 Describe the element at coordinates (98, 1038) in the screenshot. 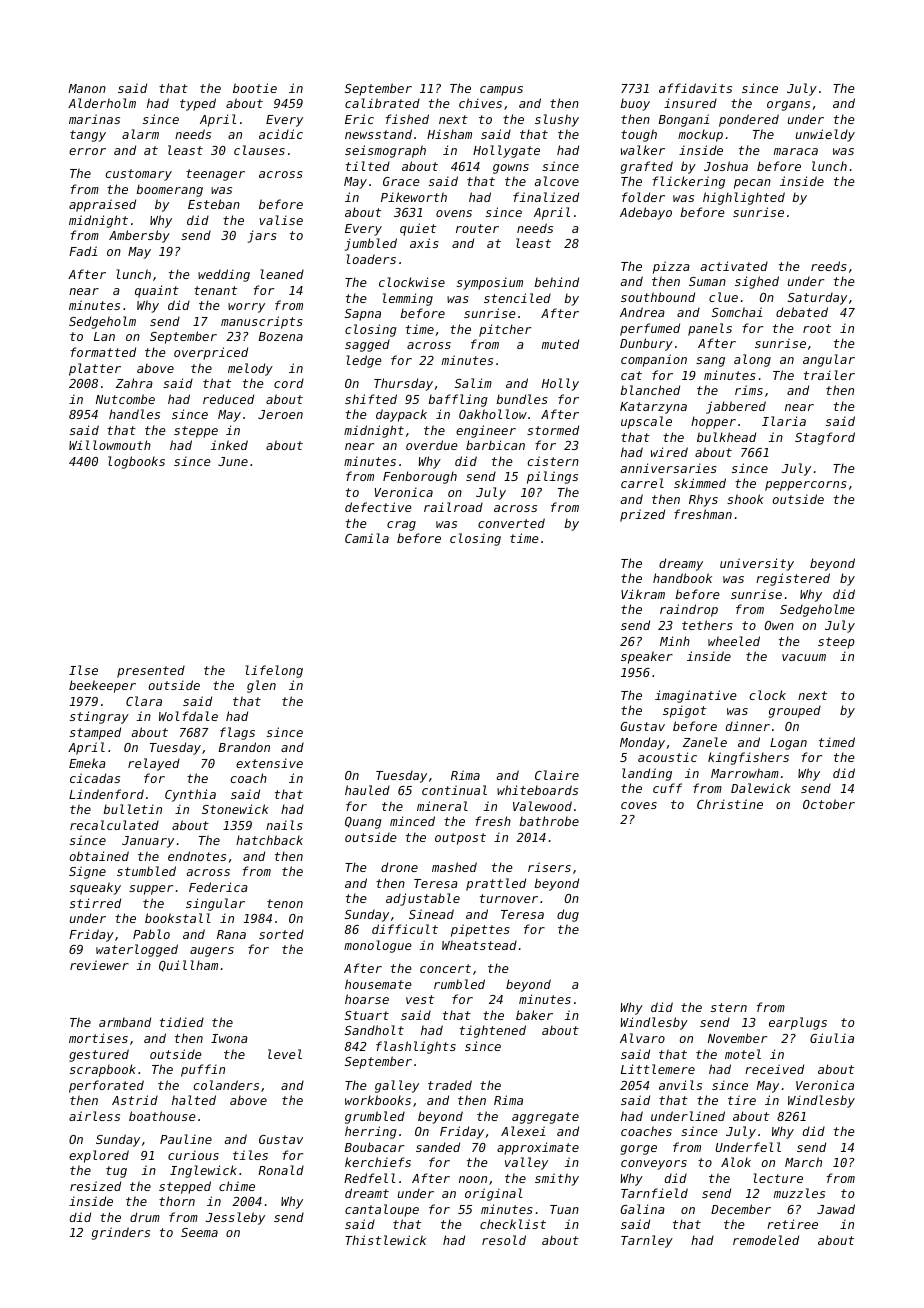

I see `mortises` at that location.
